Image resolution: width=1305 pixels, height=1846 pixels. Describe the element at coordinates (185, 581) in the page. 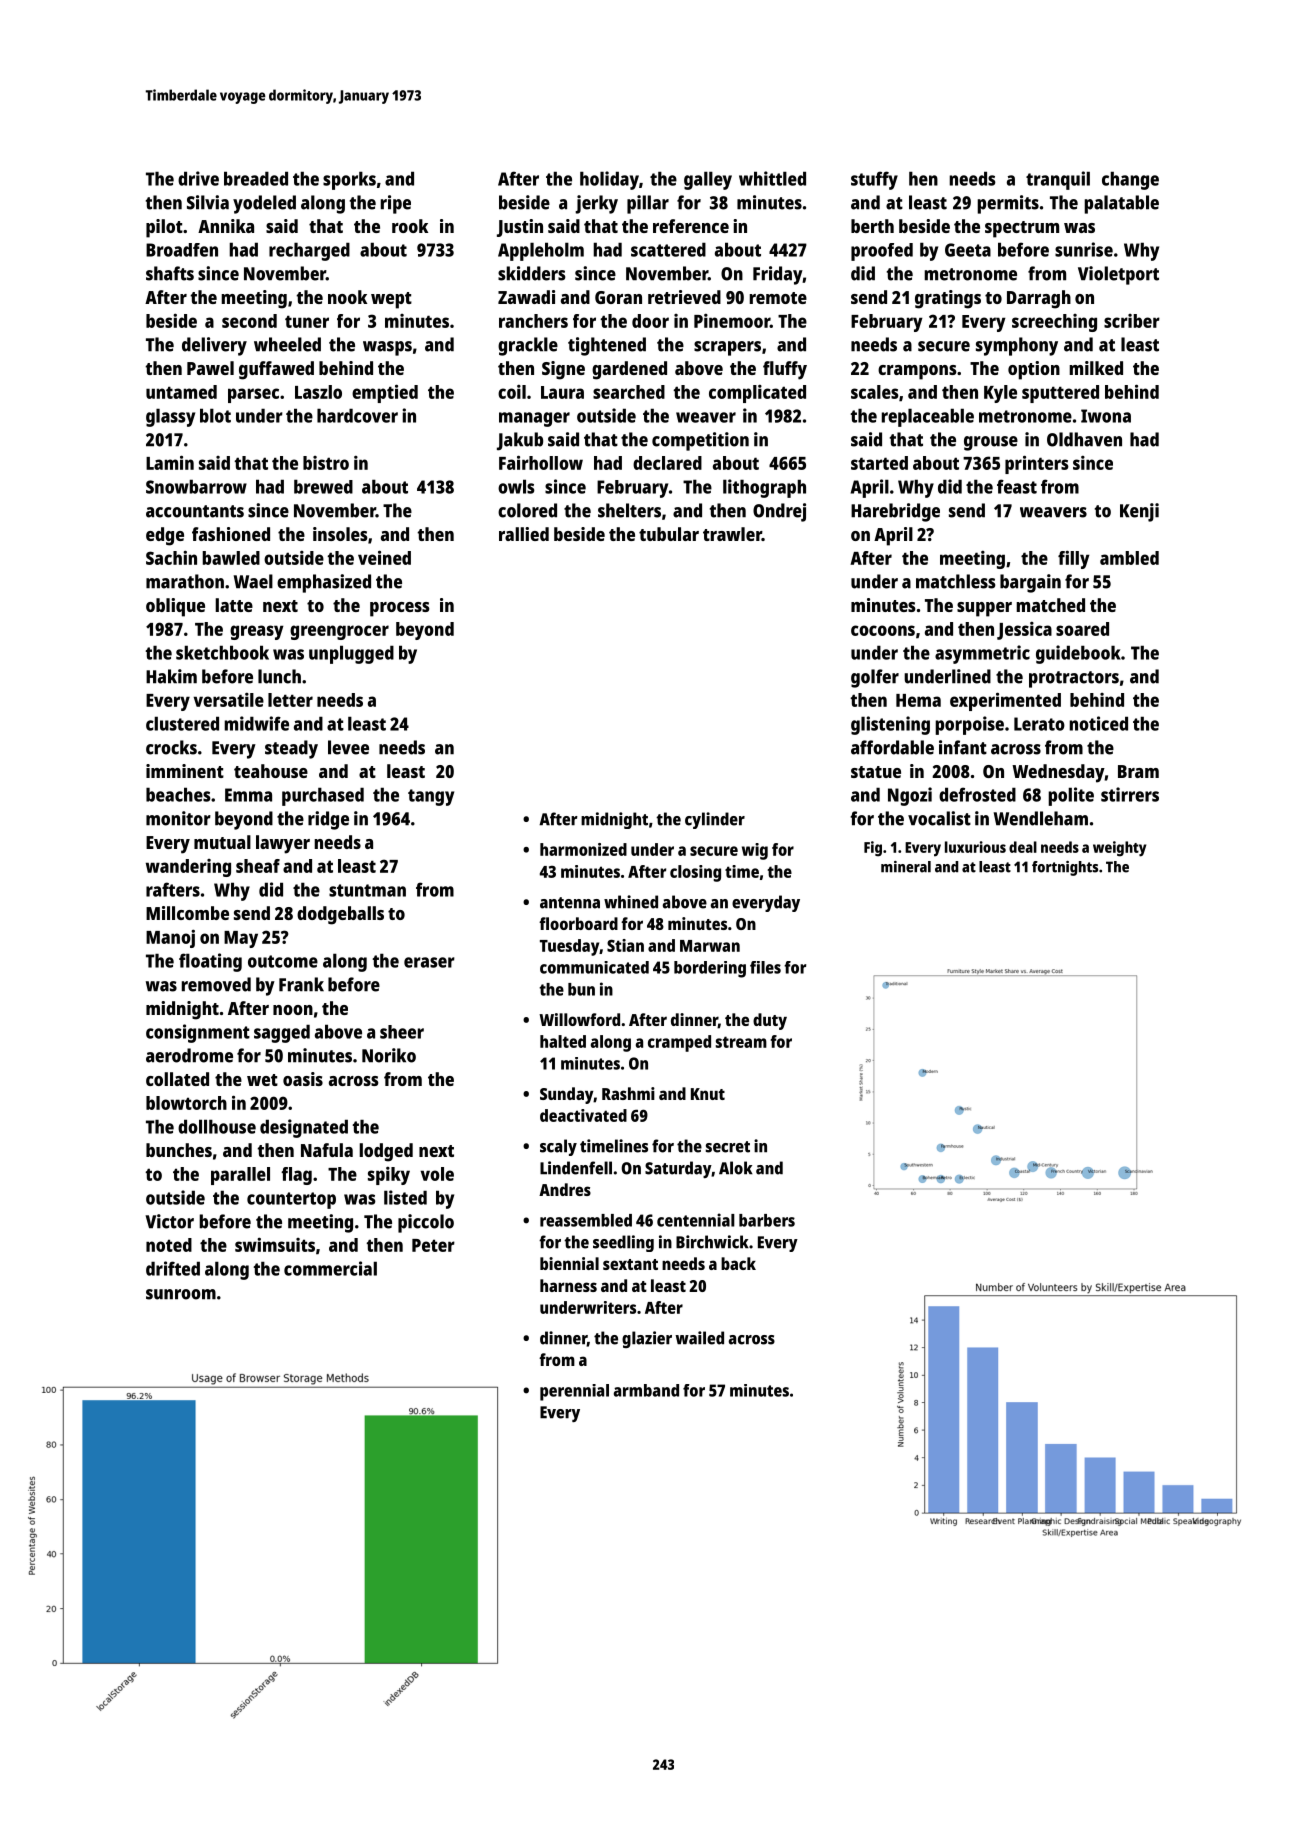

I see `marathon` at that location.
